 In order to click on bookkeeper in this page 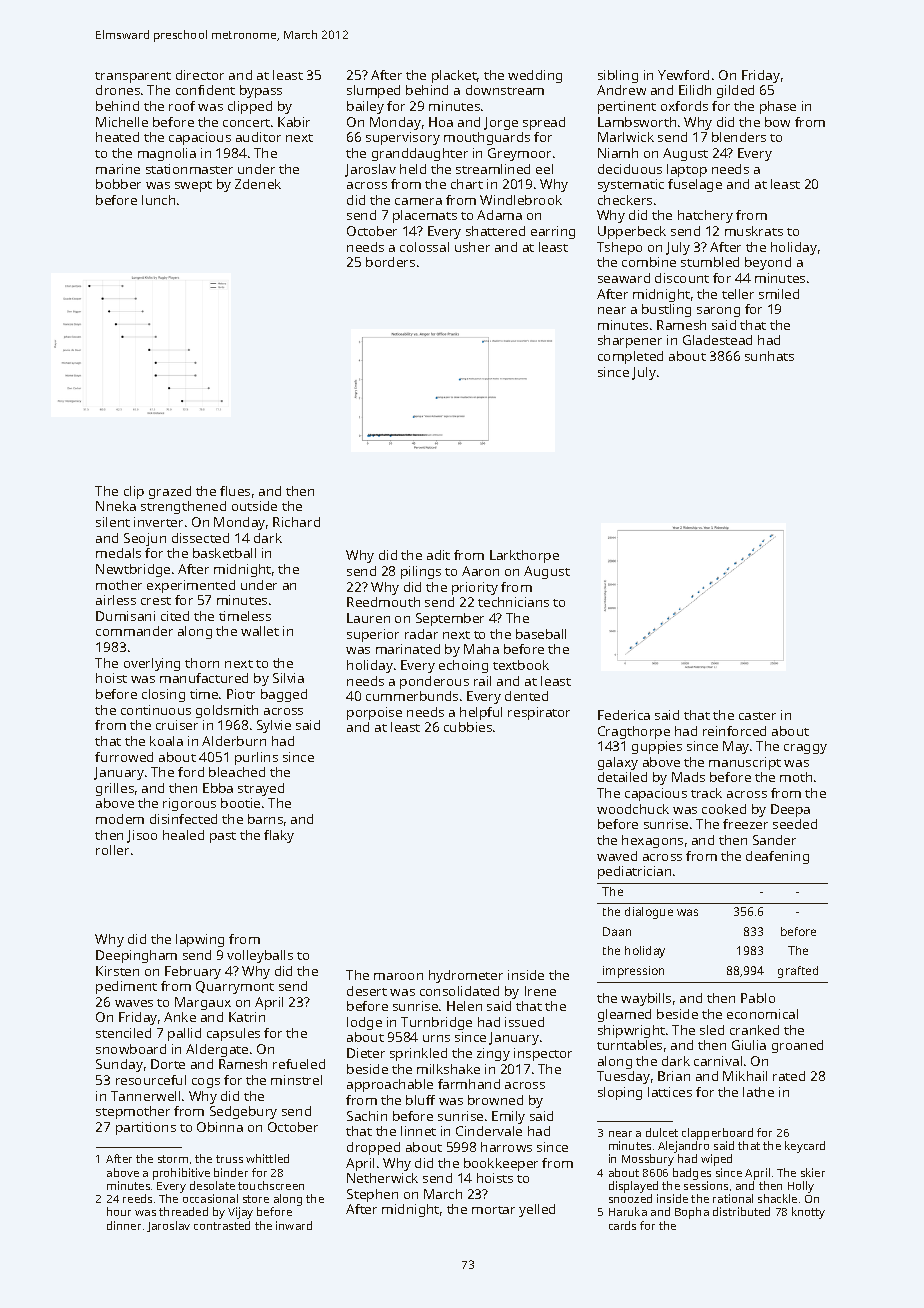, I will do `click(501, 1164)`.
